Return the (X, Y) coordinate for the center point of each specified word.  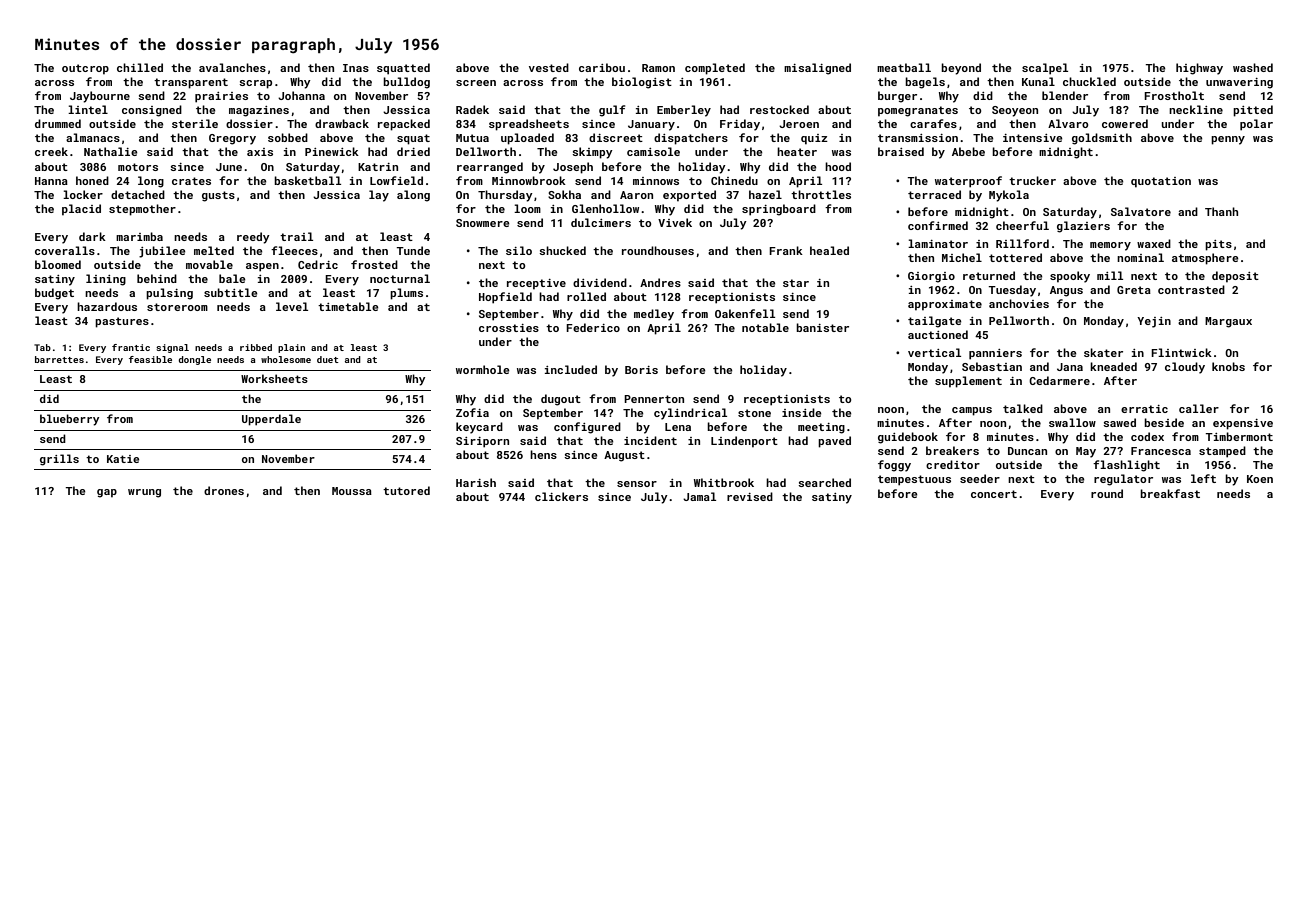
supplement (968, 382)
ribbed (256, 347)
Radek (472, 109)
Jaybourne (100, 97)
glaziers (1083, 227)
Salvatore (1141, 211)
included (571, 369)
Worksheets (274, 378)
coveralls (65, 250)
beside (1164, 422)
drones (224, 490)
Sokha (564, 194)
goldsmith (1102, 139)
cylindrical (690, 414)
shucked (562, 250)
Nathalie (111, 151)
